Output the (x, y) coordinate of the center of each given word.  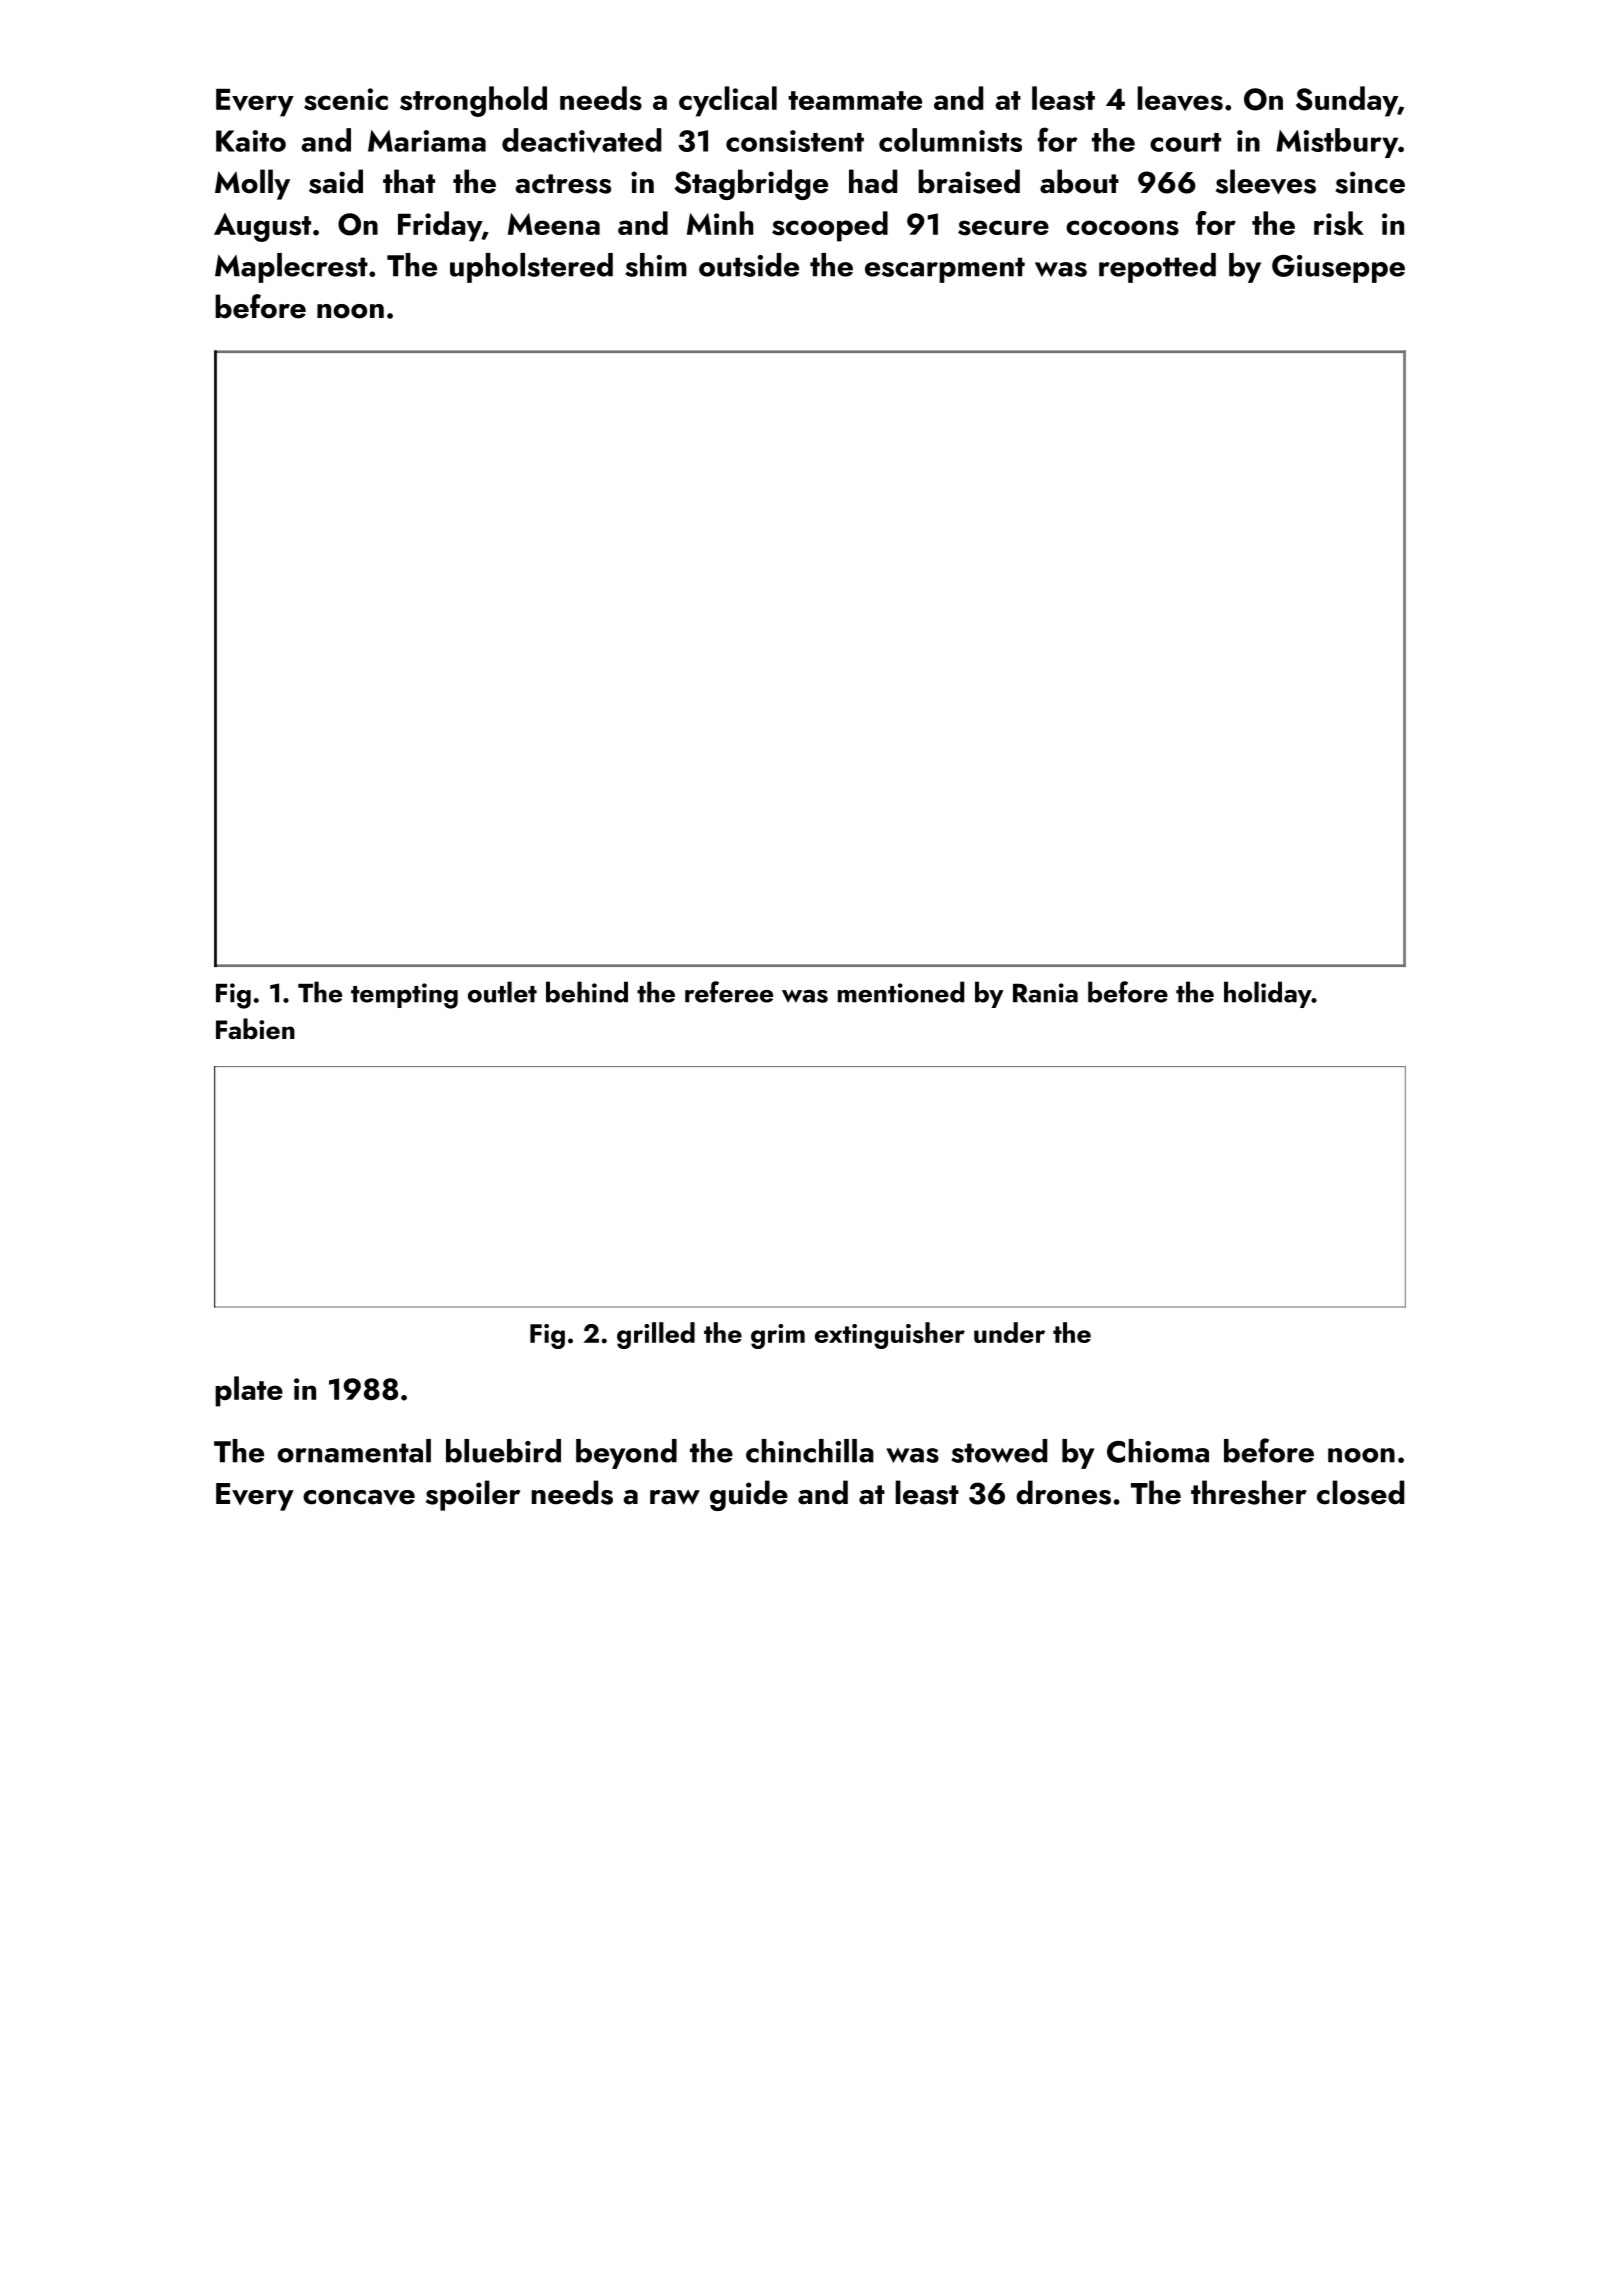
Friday (440, 226)
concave (359, 1497)
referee (729, 992)
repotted (1157, 268)
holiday (1268, 994)
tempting (404, 996)
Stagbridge (751, 184)
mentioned (901, 992)
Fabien (255, 1029)
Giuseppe (1338, 269)
